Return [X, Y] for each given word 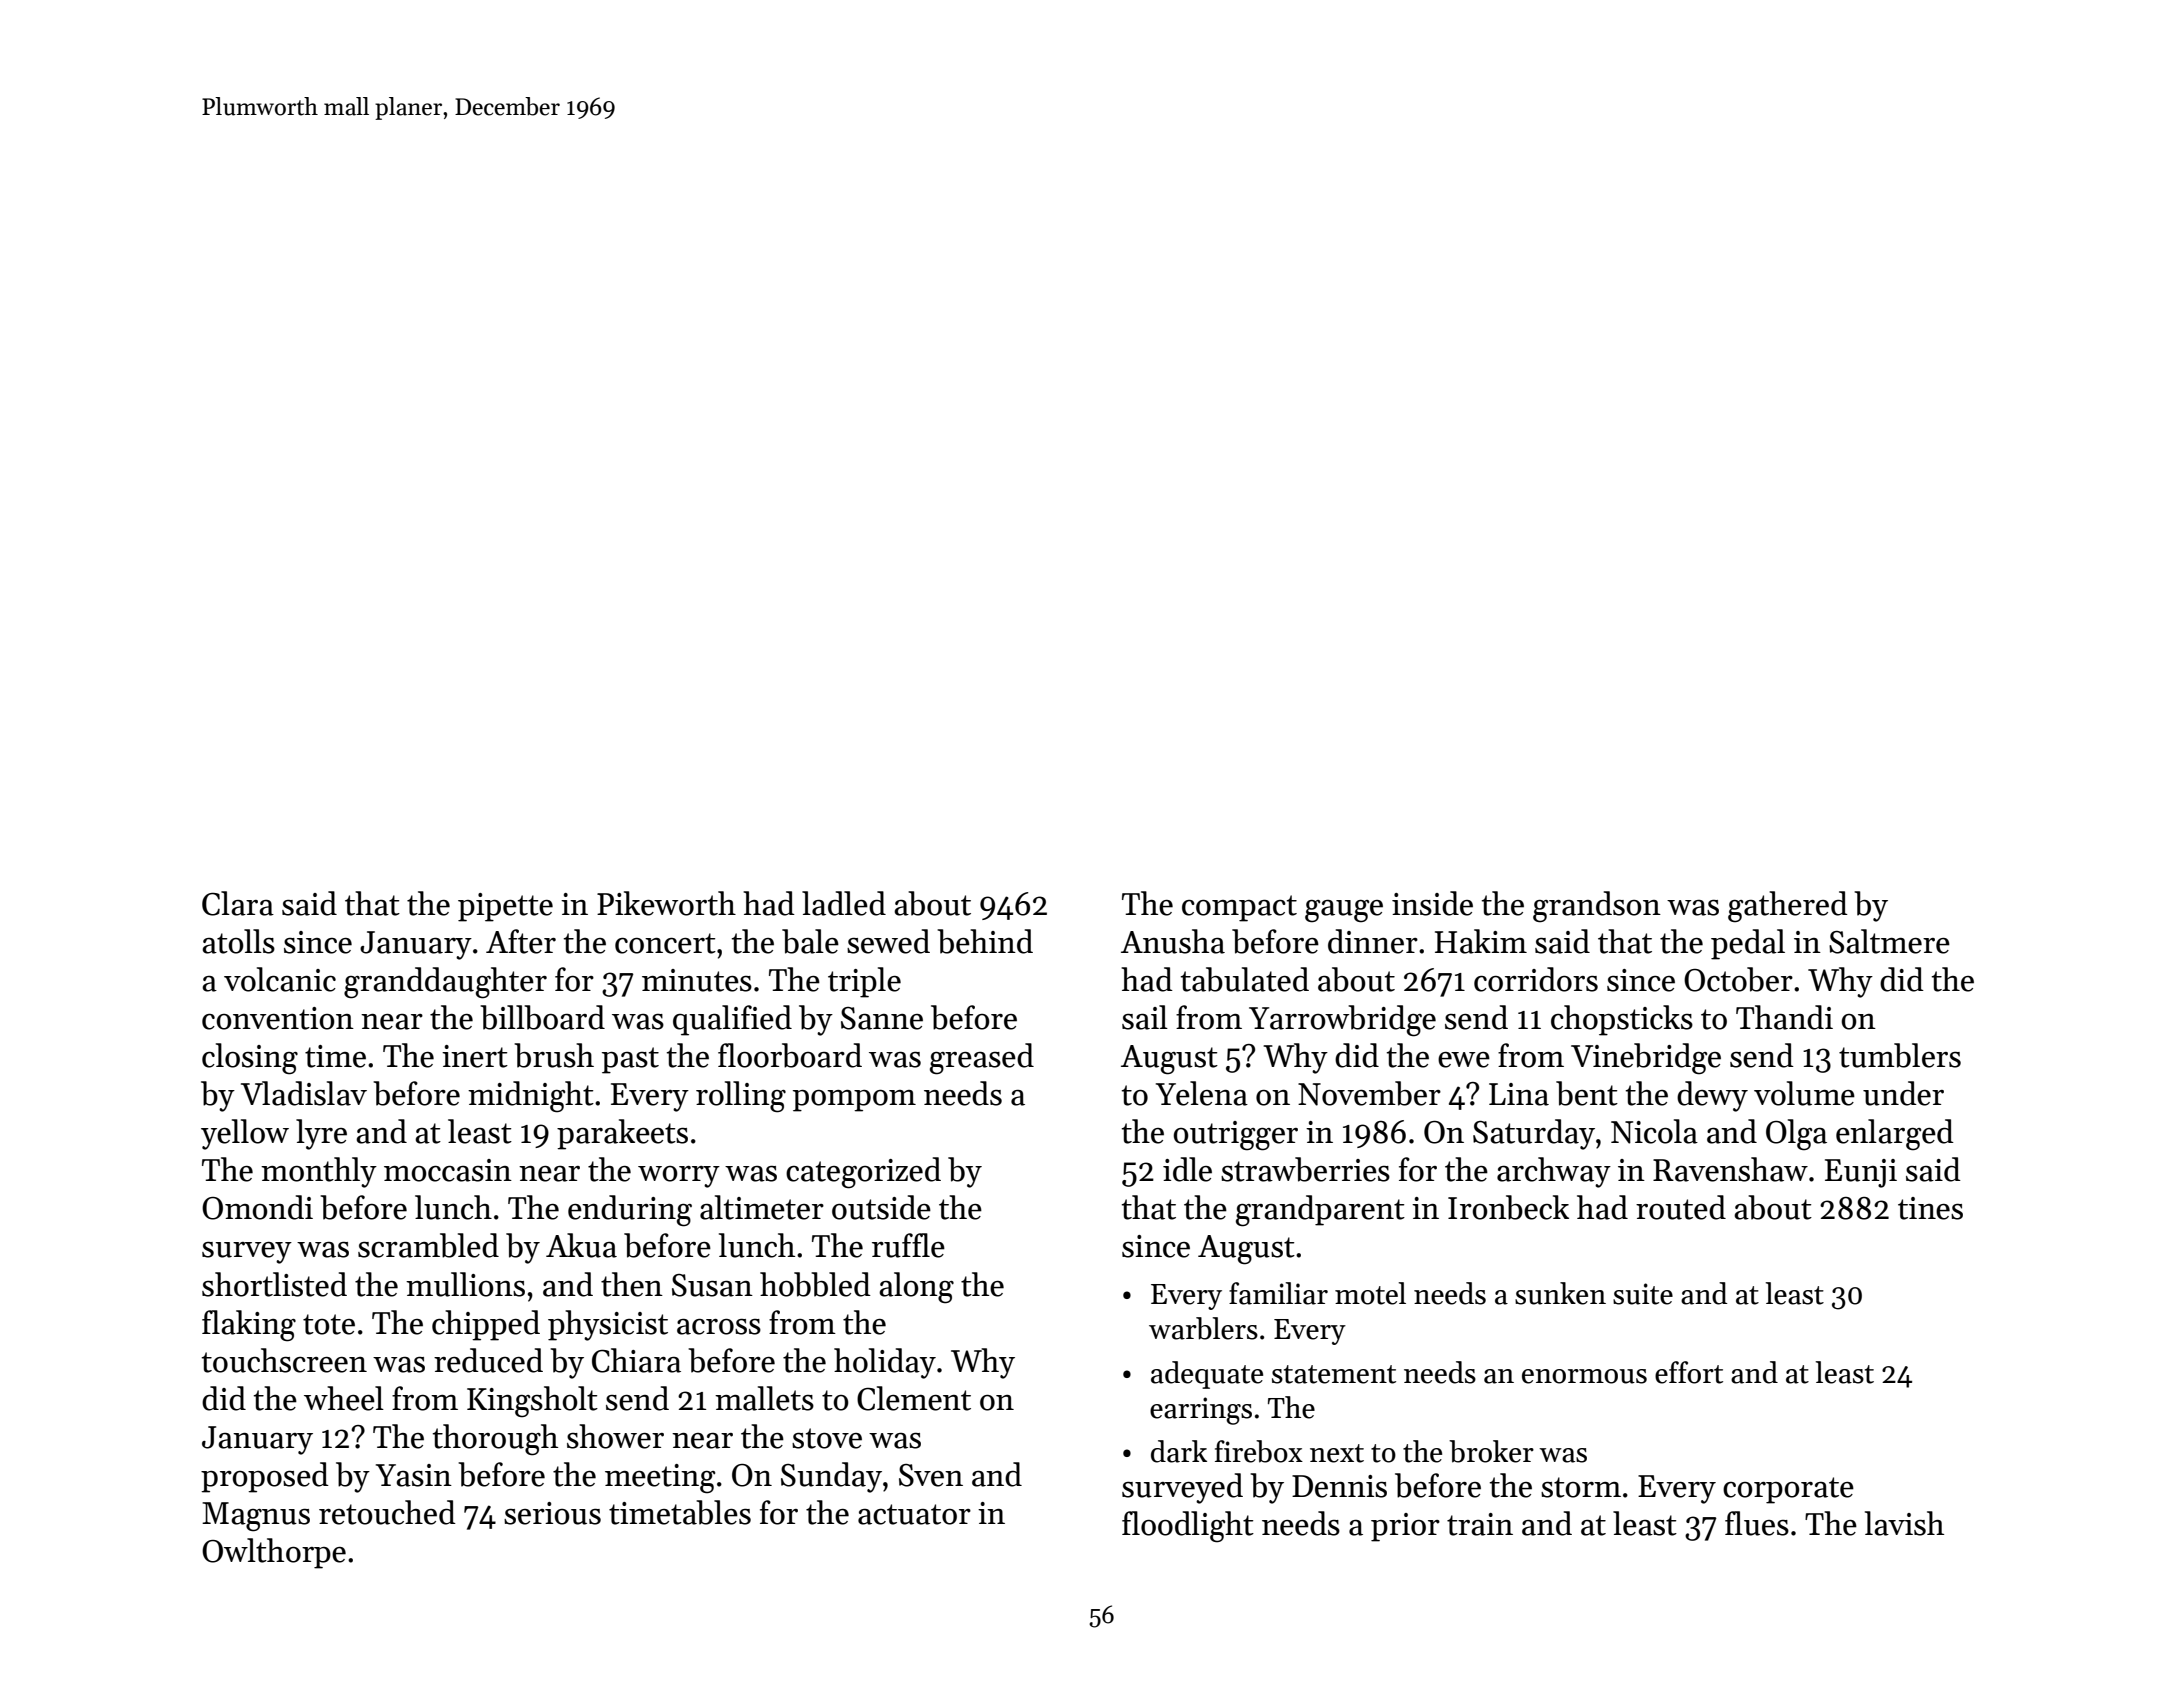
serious [552, 1513]
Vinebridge [1646, 1059]
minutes [697, 980]
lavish [1904, 1523]
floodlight [1188, 1527]
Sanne [882, 1018]
